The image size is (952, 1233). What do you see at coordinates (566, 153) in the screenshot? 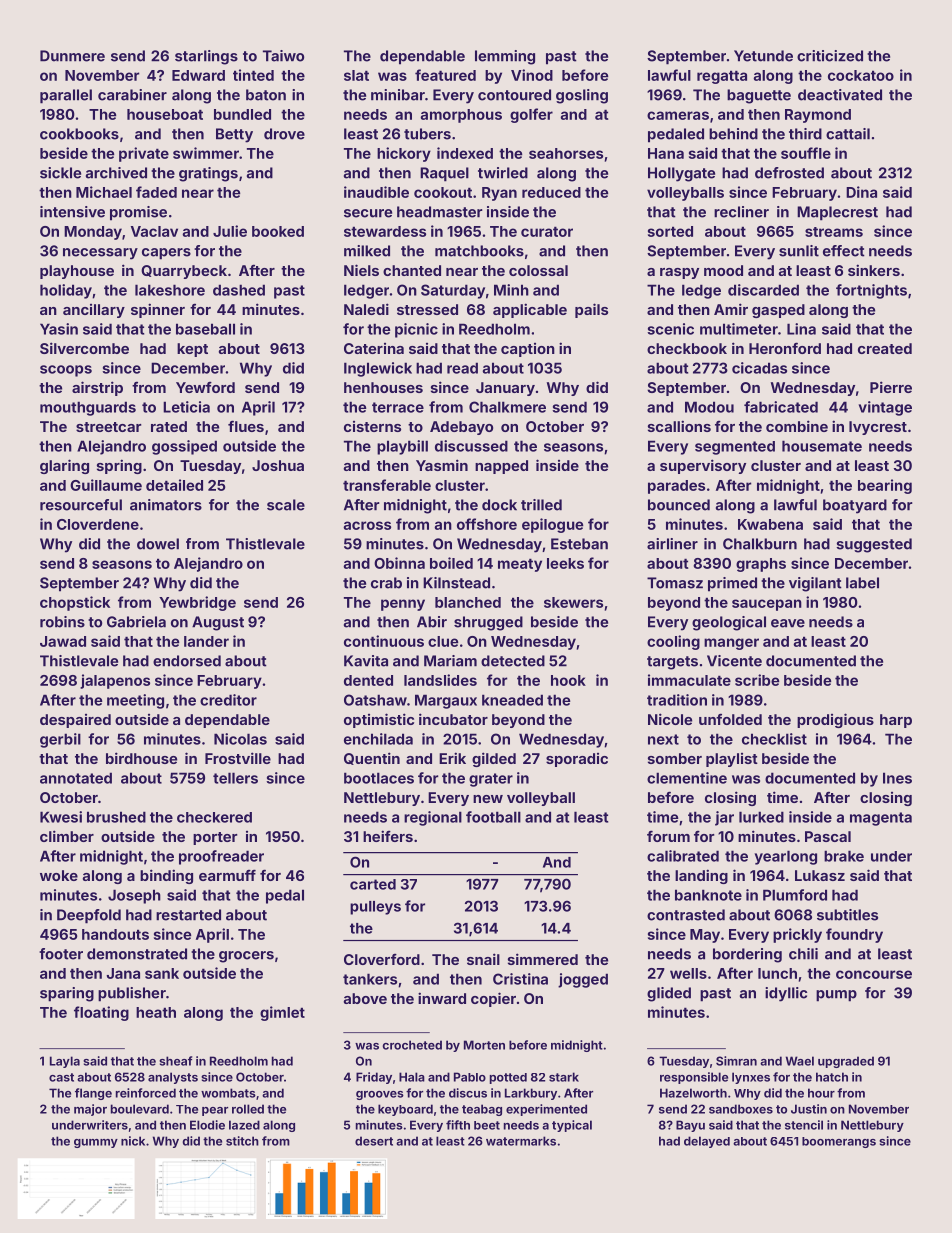
I see `seahorses` at bounding box center [566, 153].
